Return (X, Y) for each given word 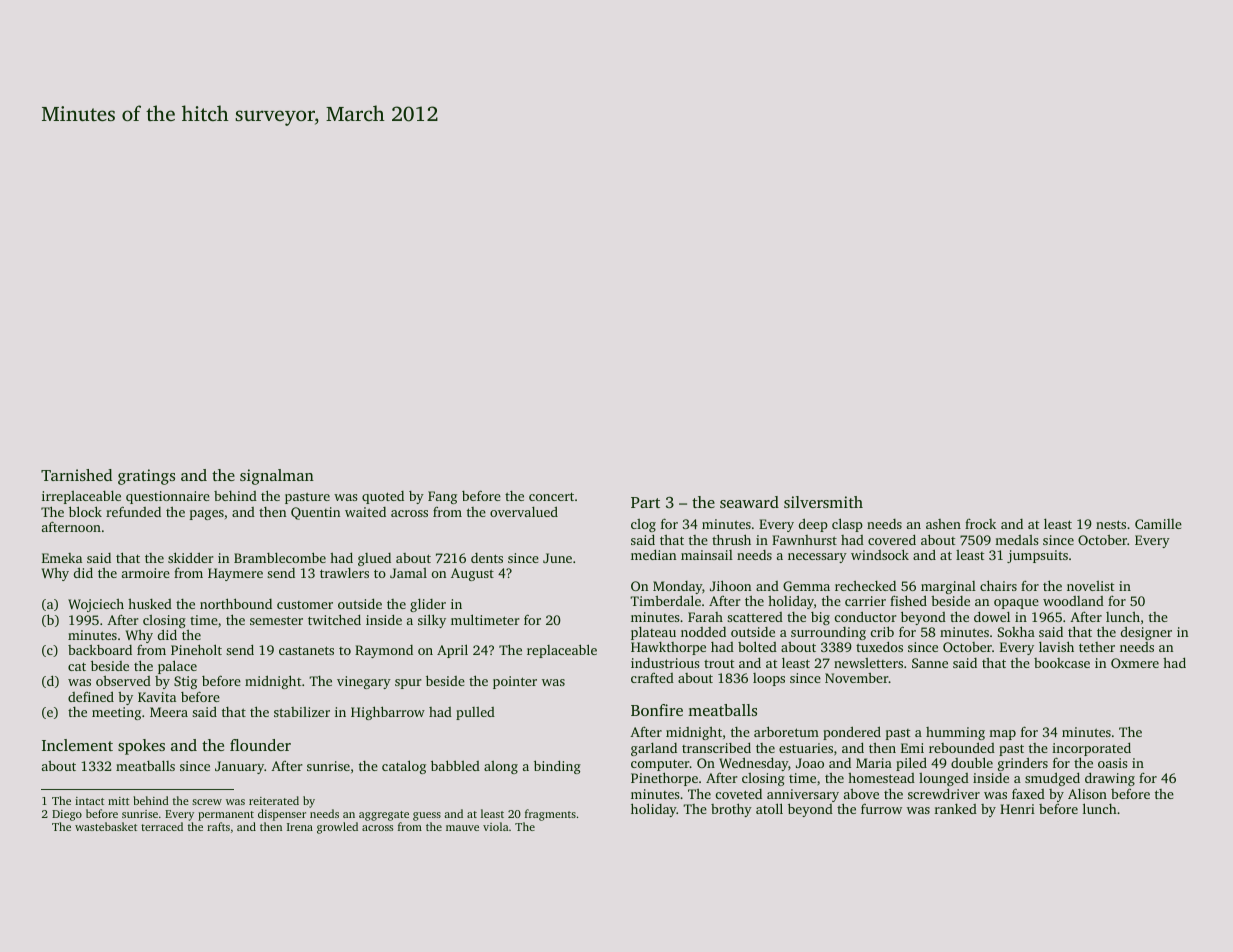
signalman (277, 477)
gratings (146, 477)
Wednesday (753, 764)
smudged (1052, 779)
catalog (404, 767)
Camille (1158, 524)
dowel (992, 616)
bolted (757, 646)
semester (276, 620)
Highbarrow (388, 713)
